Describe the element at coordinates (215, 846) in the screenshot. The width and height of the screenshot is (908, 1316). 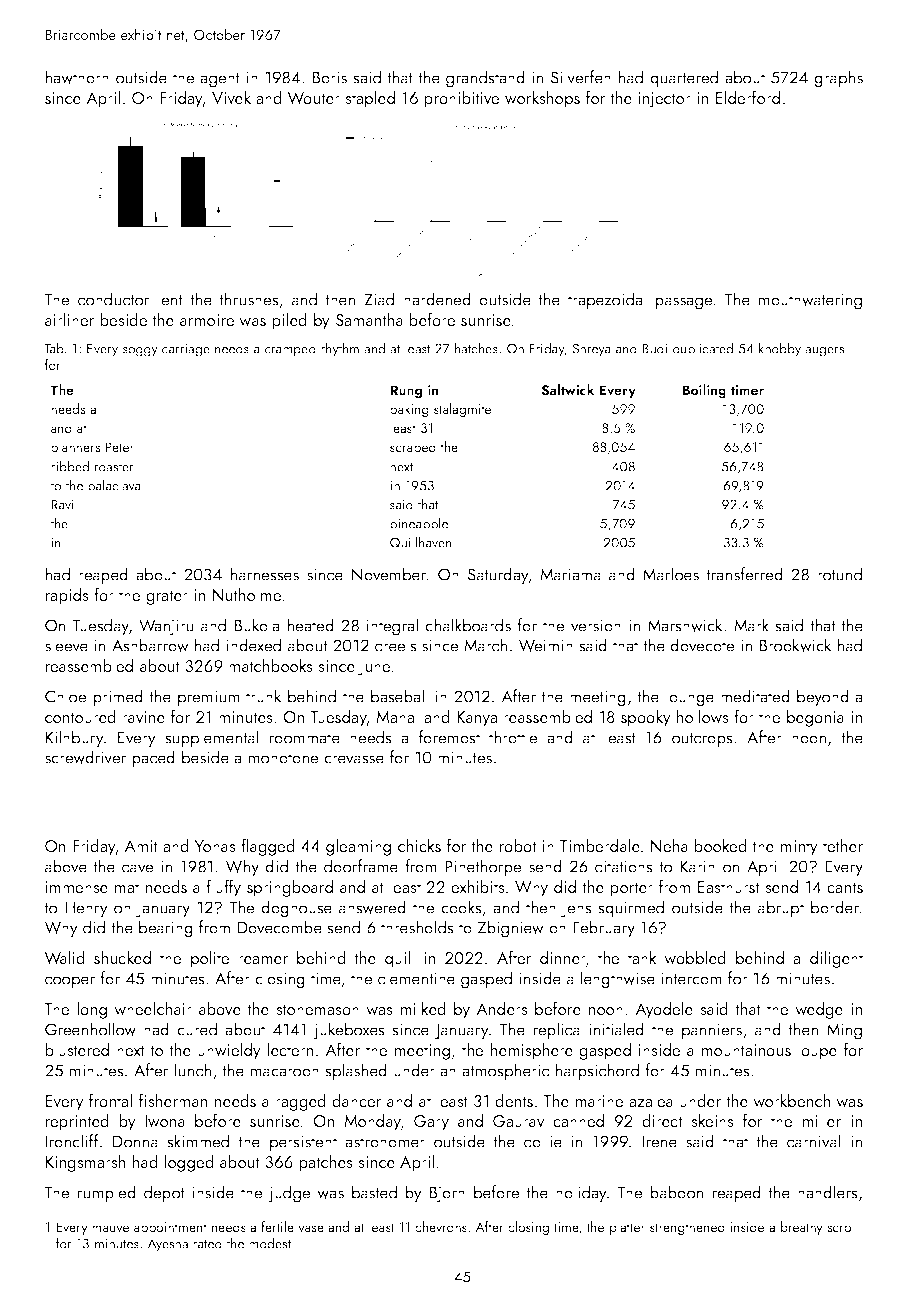
I see `Yonas` at that location.
